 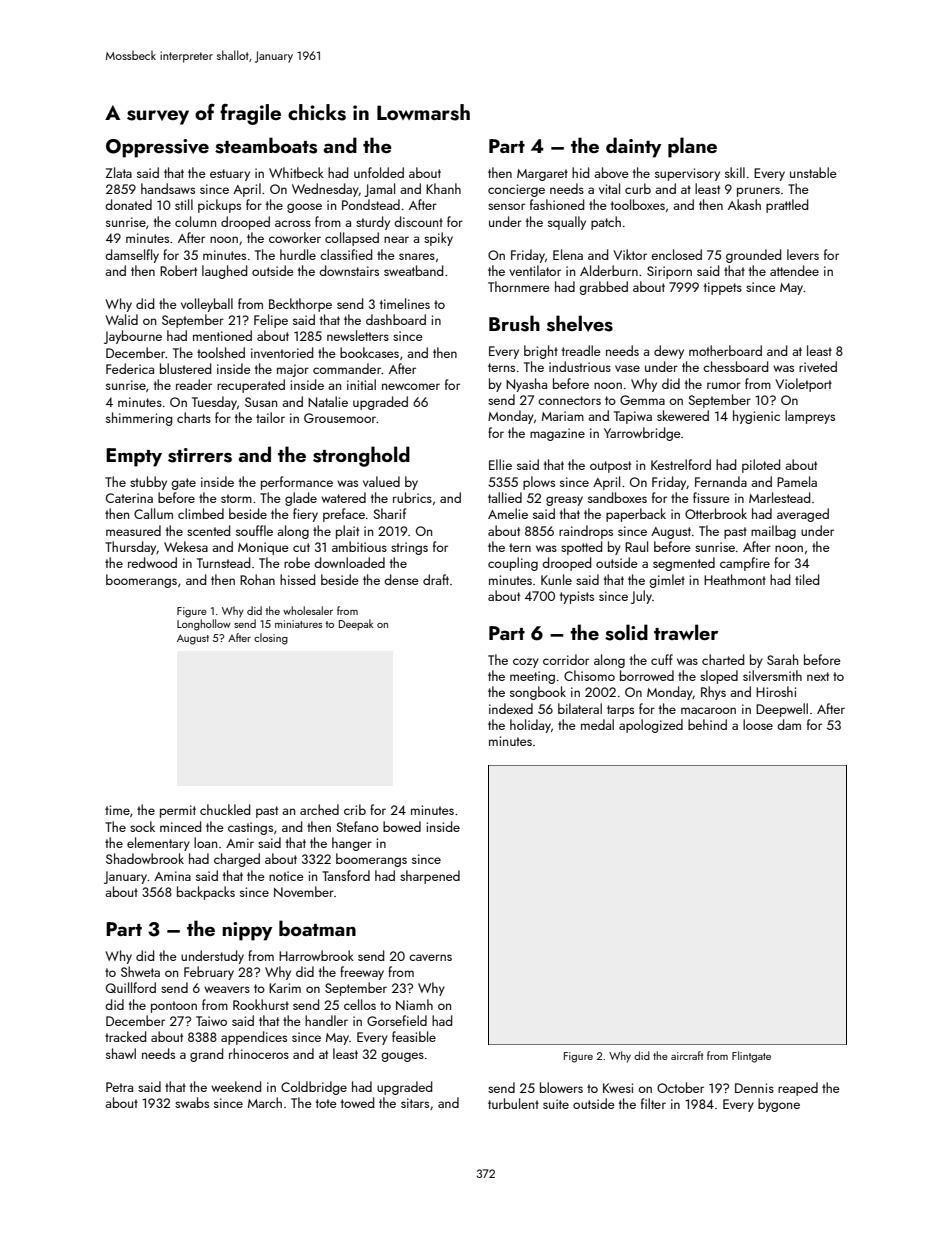 What do you see at coordinates (530, 726) in the document?
I see `holiday` at bounding box center [530, 726].
